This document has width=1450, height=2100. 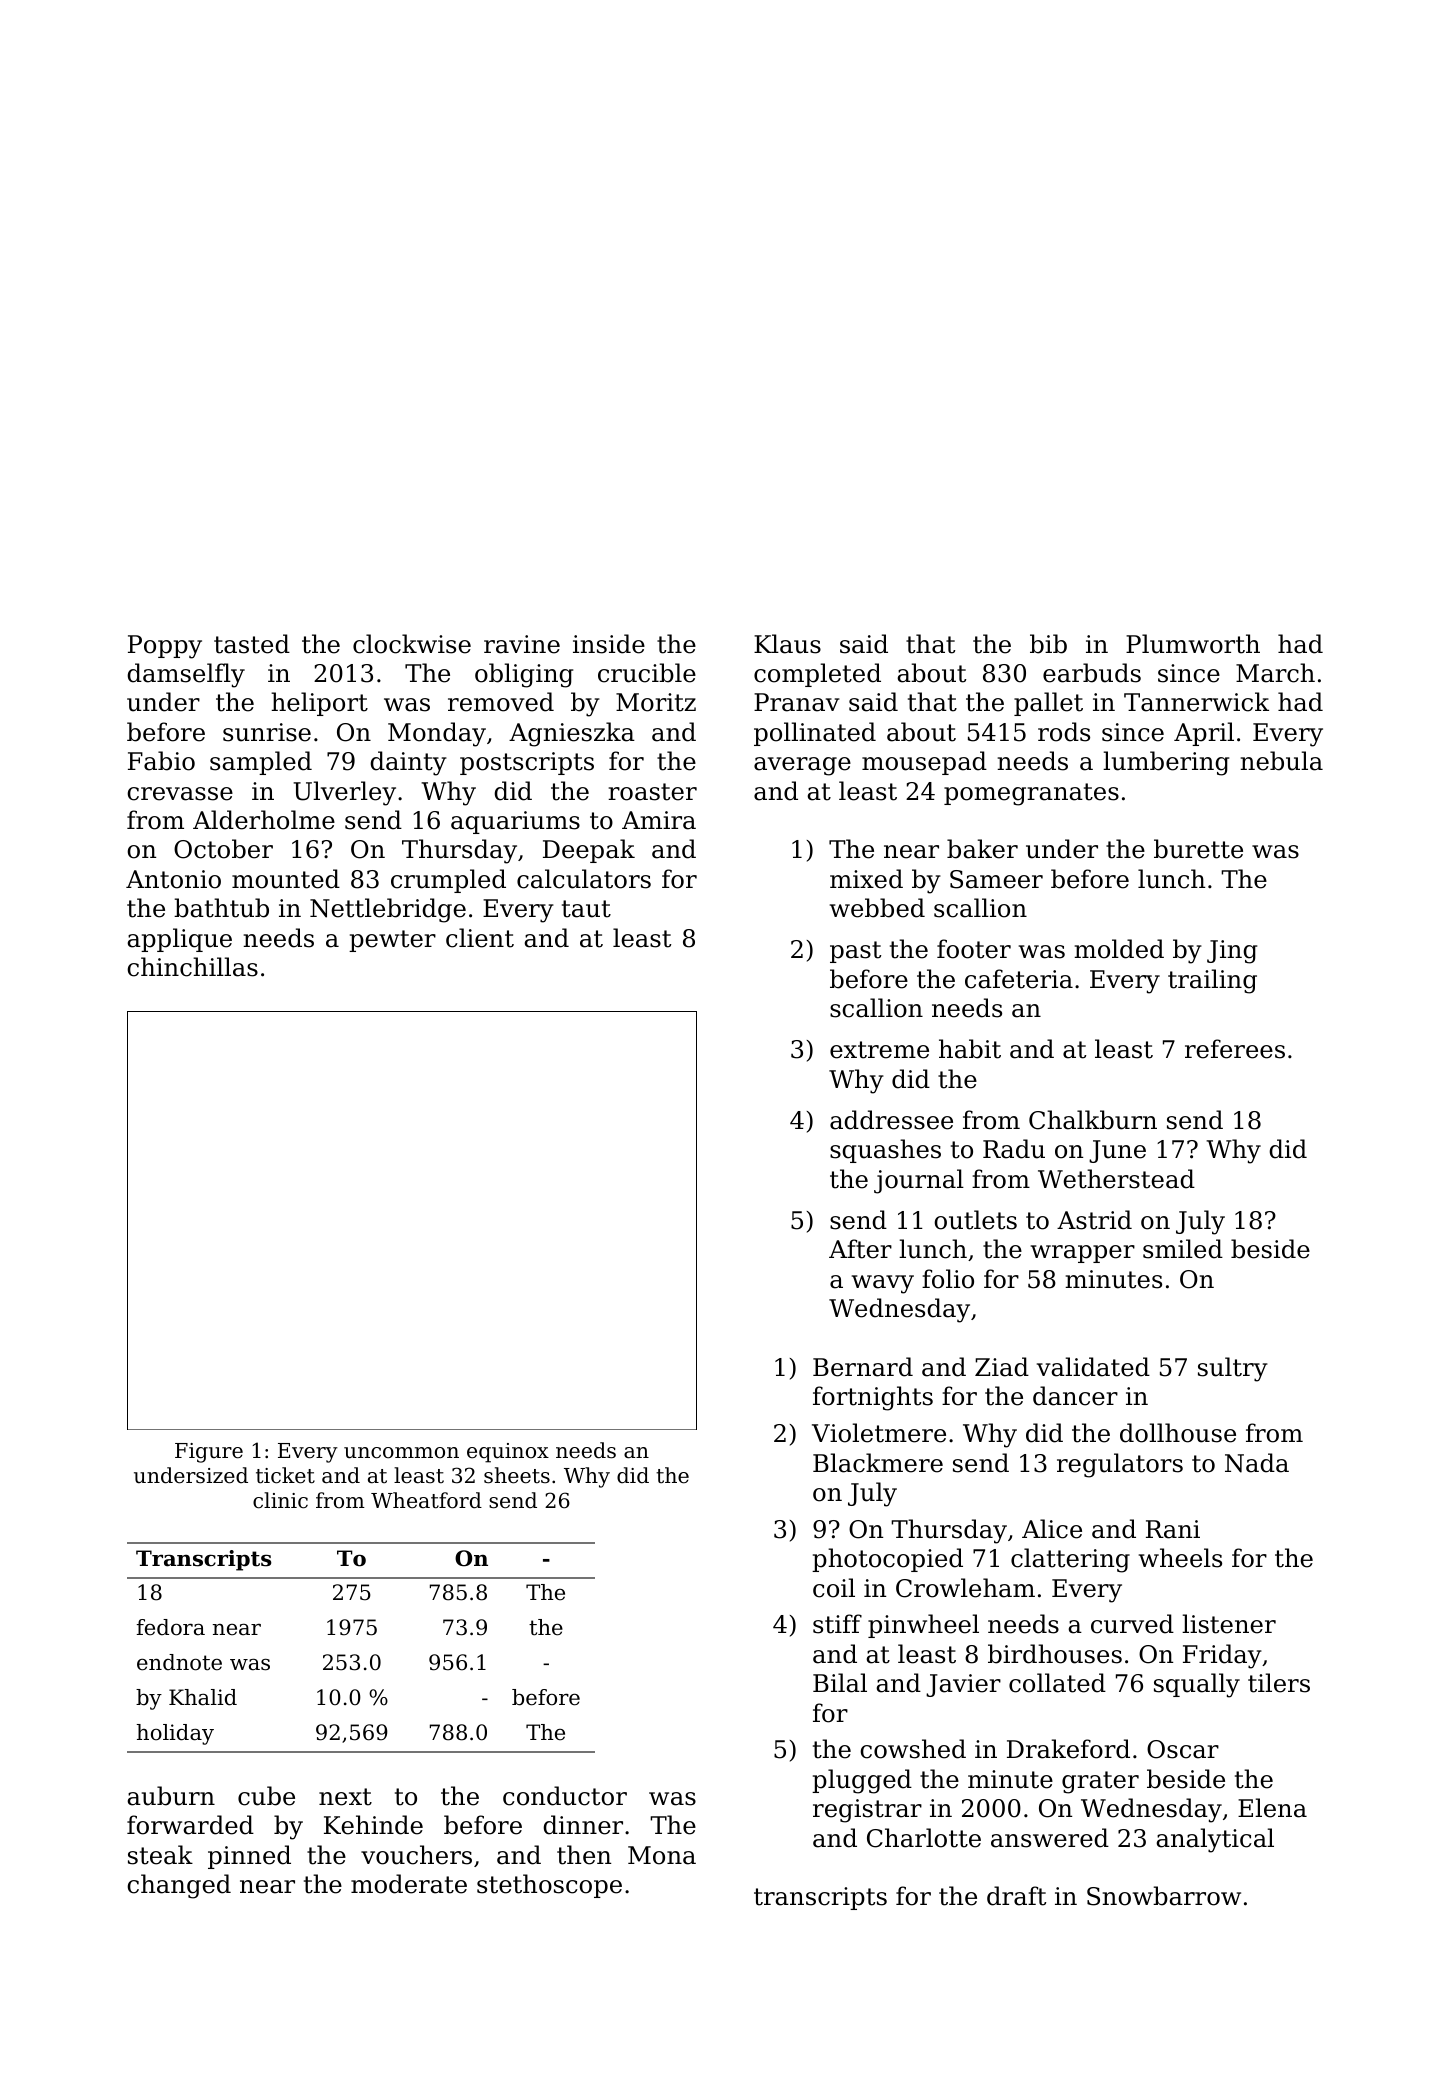 I want to click on auburn, so click(x=171, y=1796).
